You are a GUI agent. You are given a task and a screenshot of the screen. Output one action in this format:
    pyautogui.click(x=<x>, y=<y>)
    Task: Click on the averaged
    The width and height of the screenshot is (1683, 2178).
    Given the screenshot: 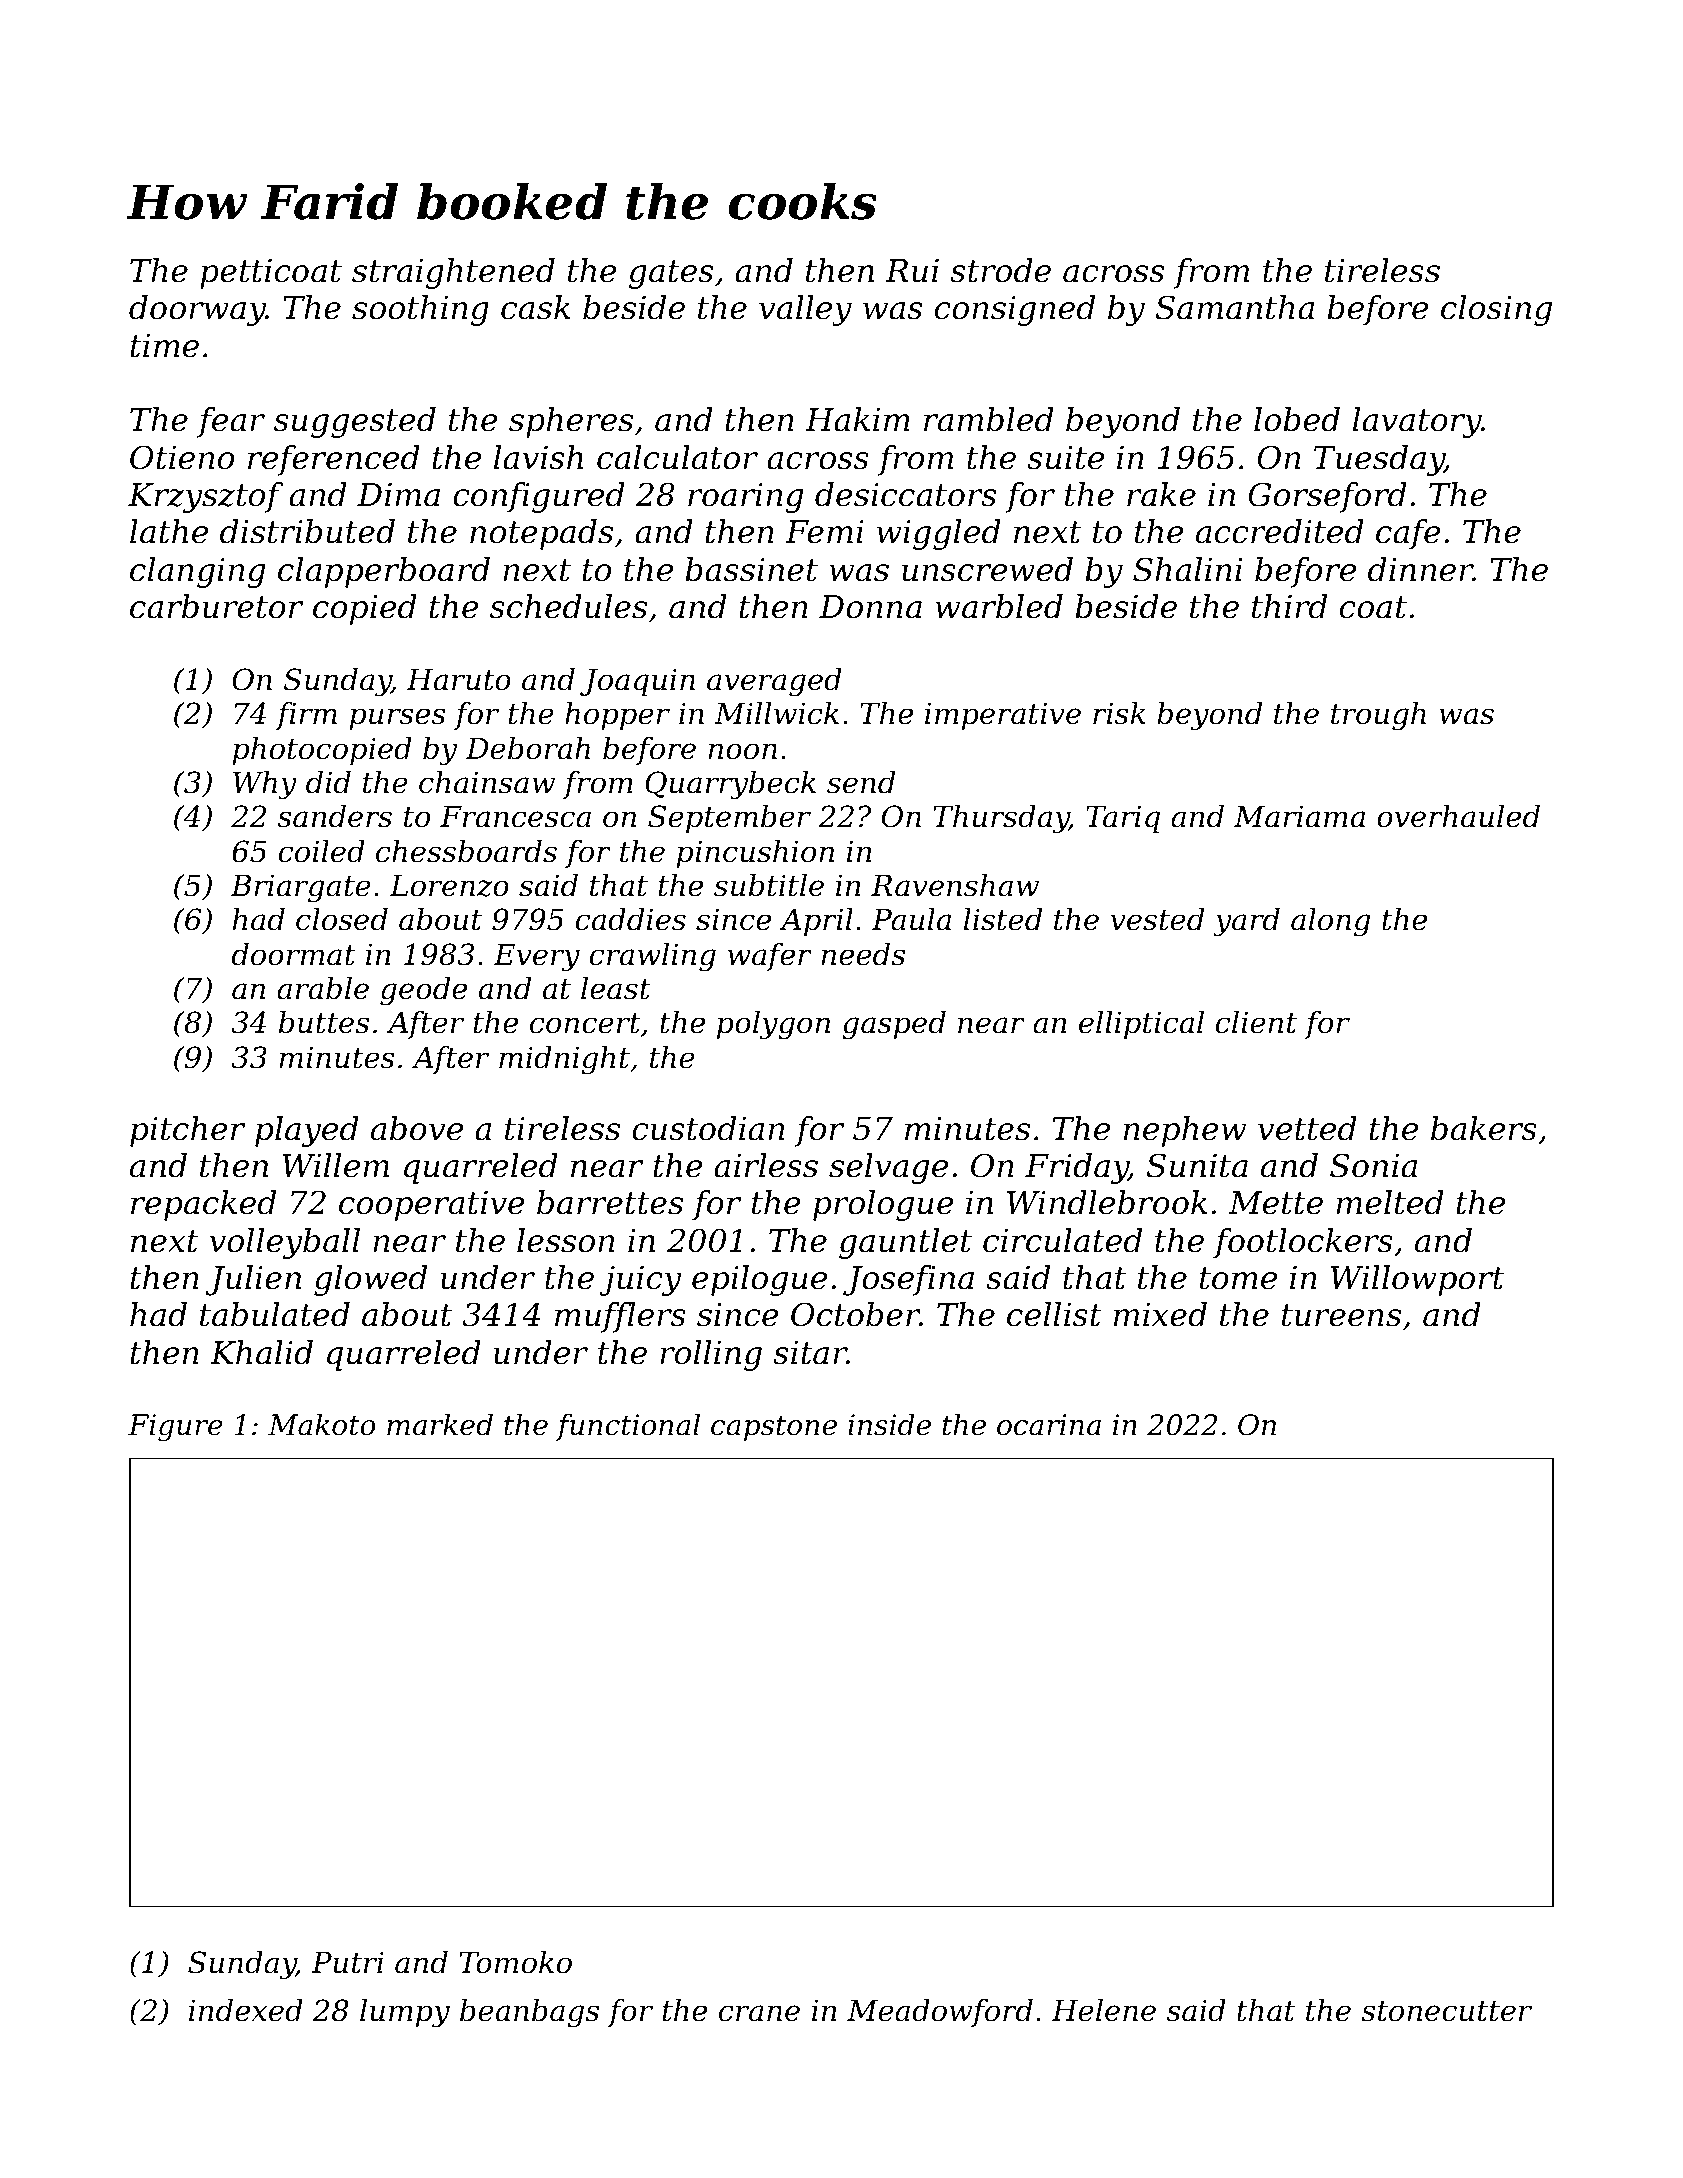 What is the action you would take?
    pyautogui.click(x=774, y=682)
